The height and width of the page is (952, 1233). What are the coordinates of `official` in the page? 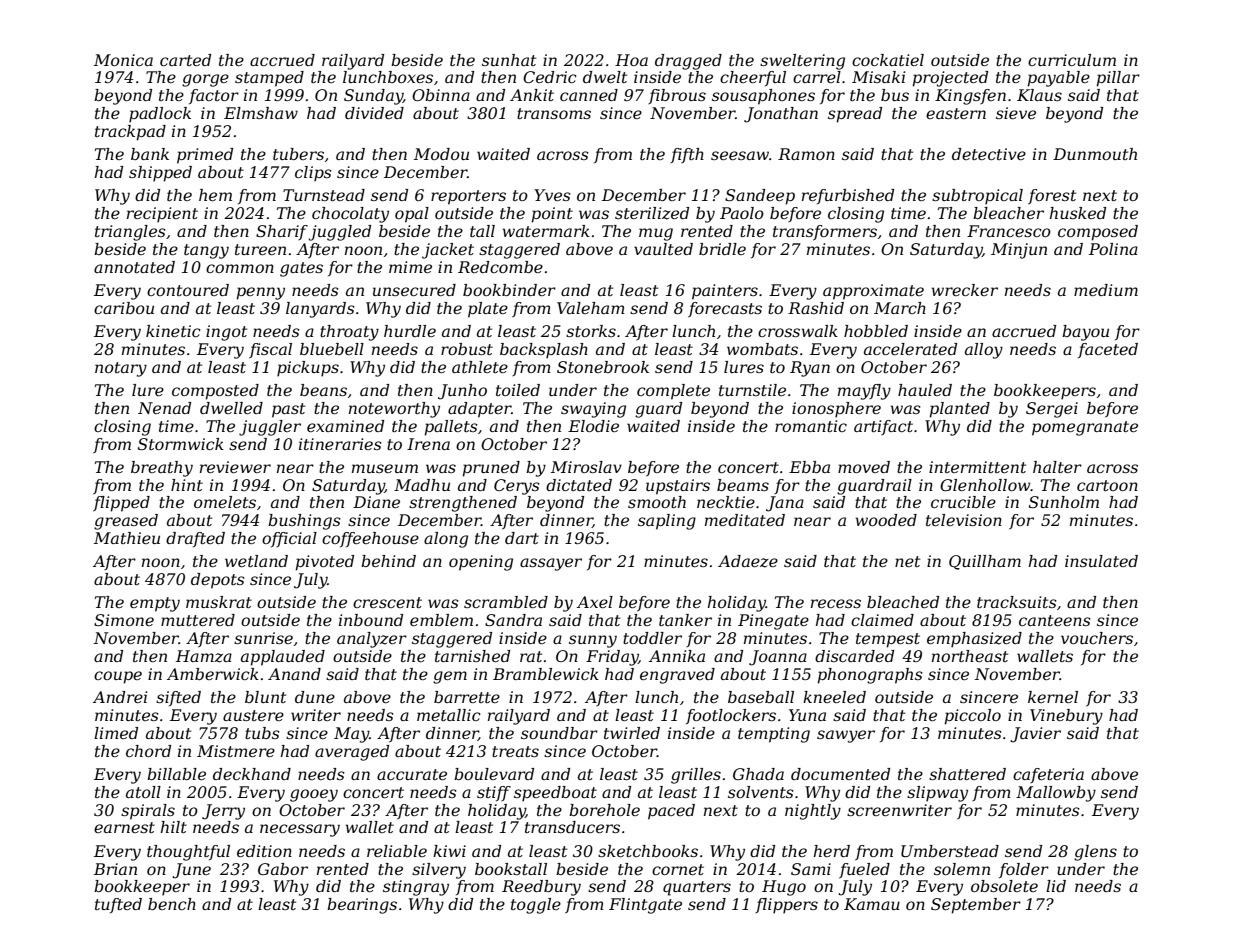 It's located at (289, 539).
